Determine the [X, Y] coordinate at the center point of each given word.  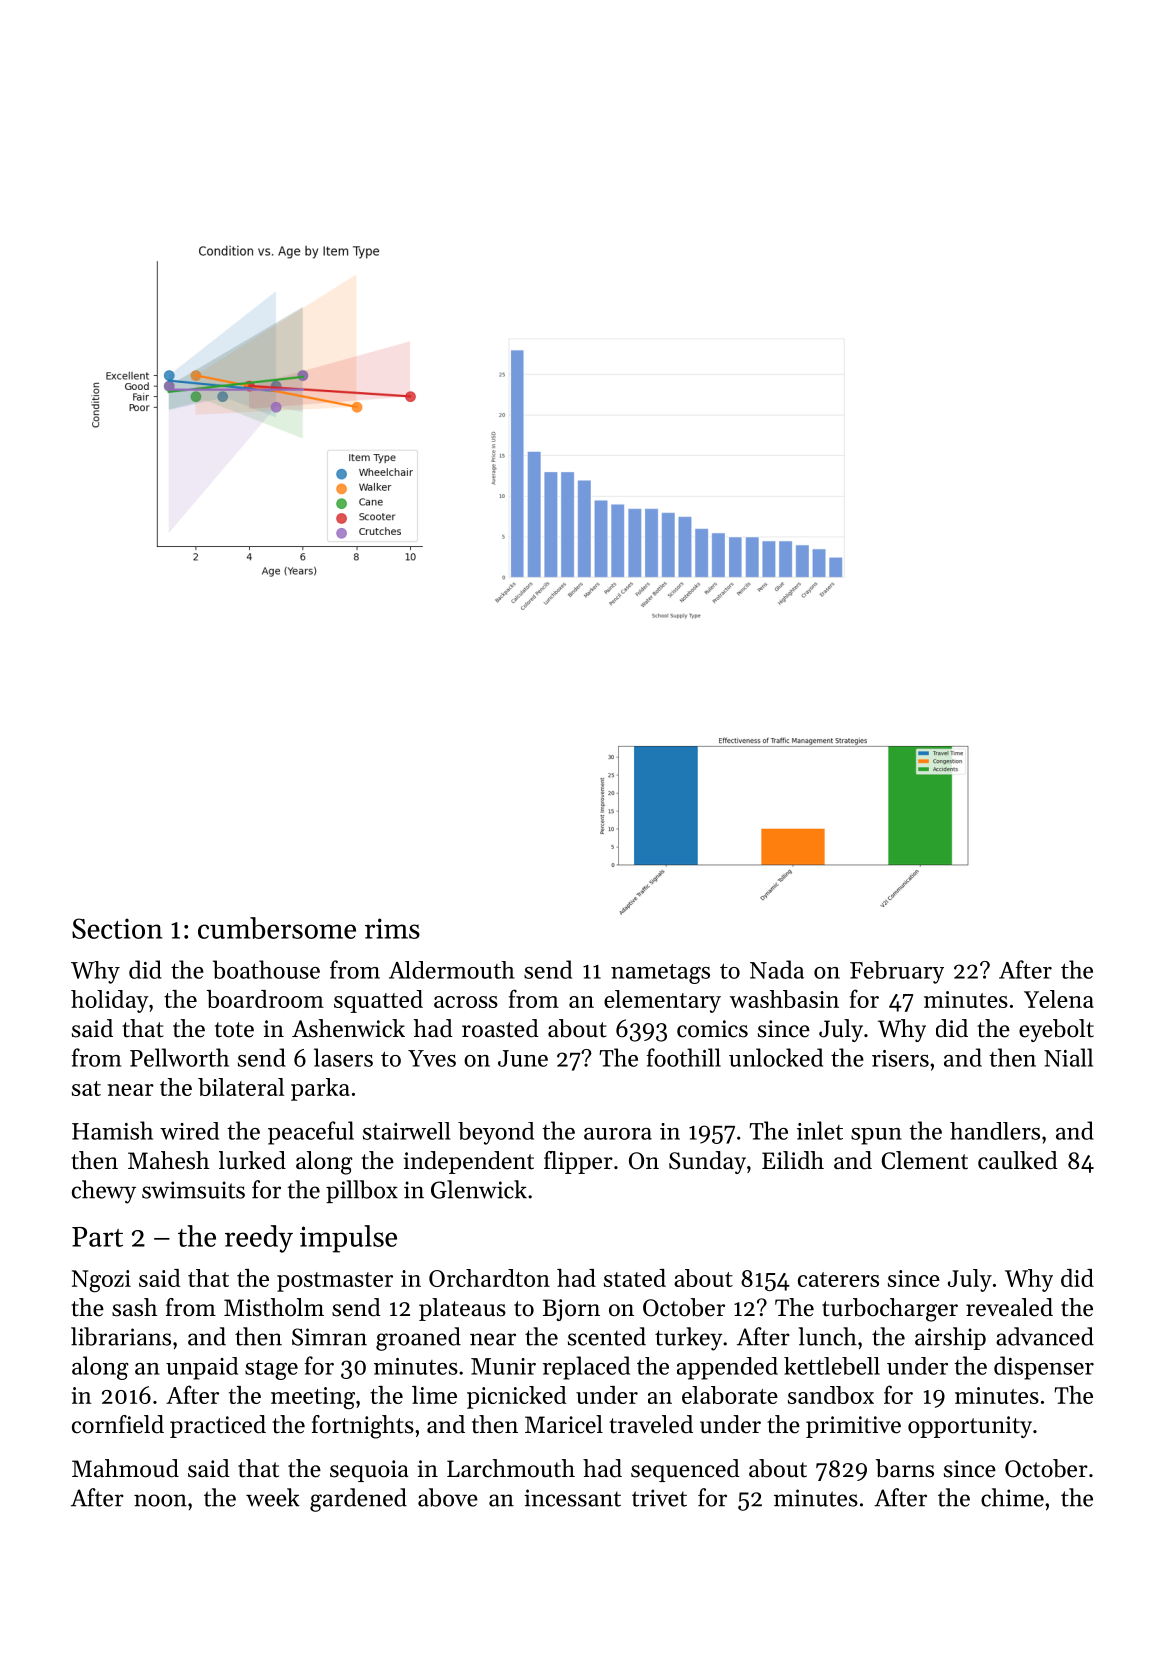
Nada [777, 969]
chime [1012, 1497]
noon [160, 1500]
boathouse [266, 969]
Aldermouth [452, 970]
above [448, 1497]
